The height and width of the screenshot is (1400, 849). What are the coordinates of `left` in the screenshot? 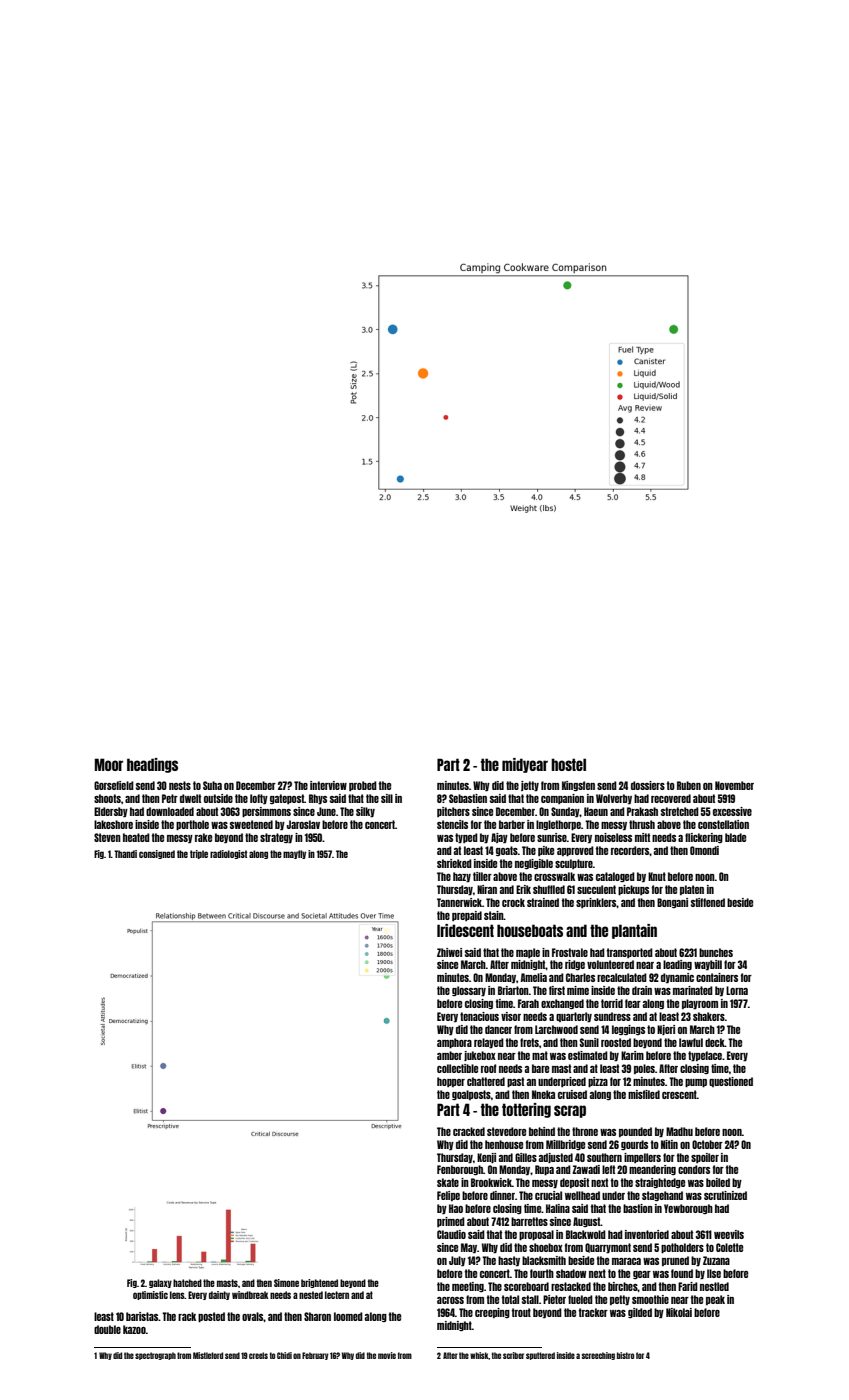 It's located at (608, 1169).
